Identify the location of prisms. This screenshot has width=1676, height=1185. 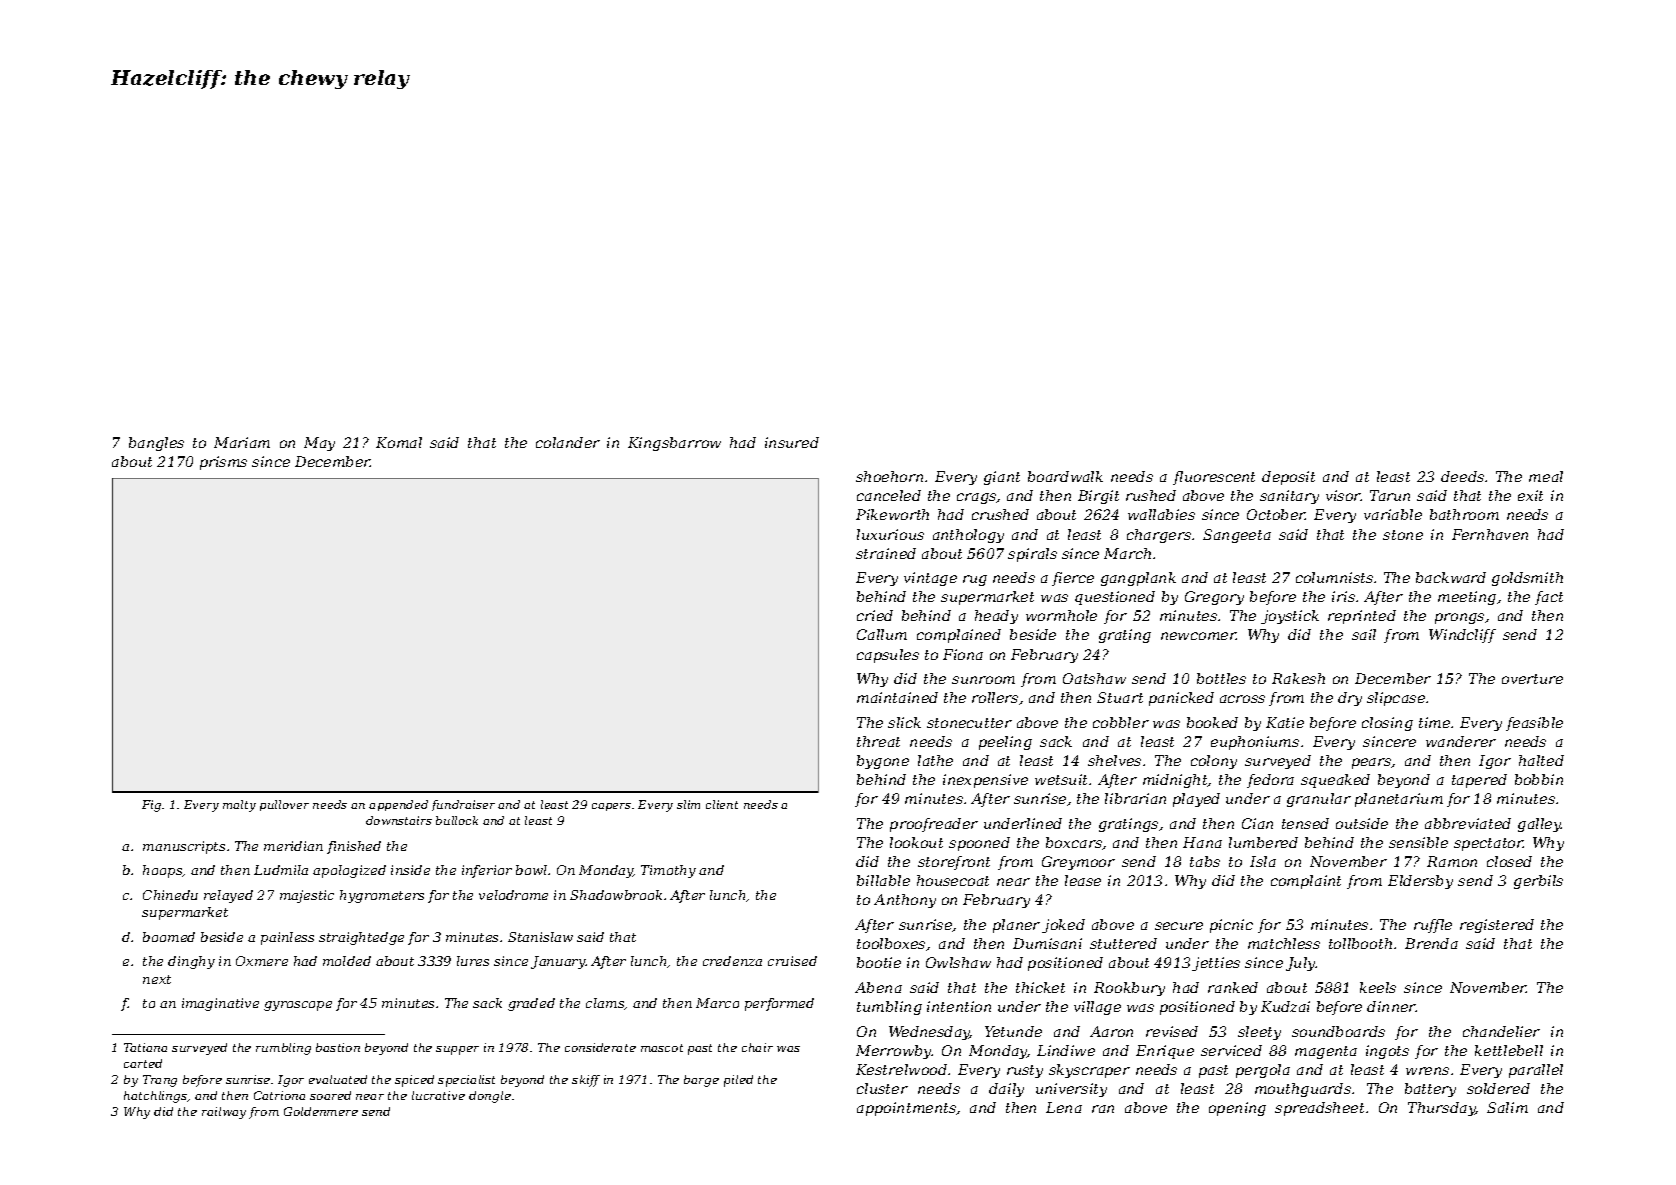
(223, 463).
